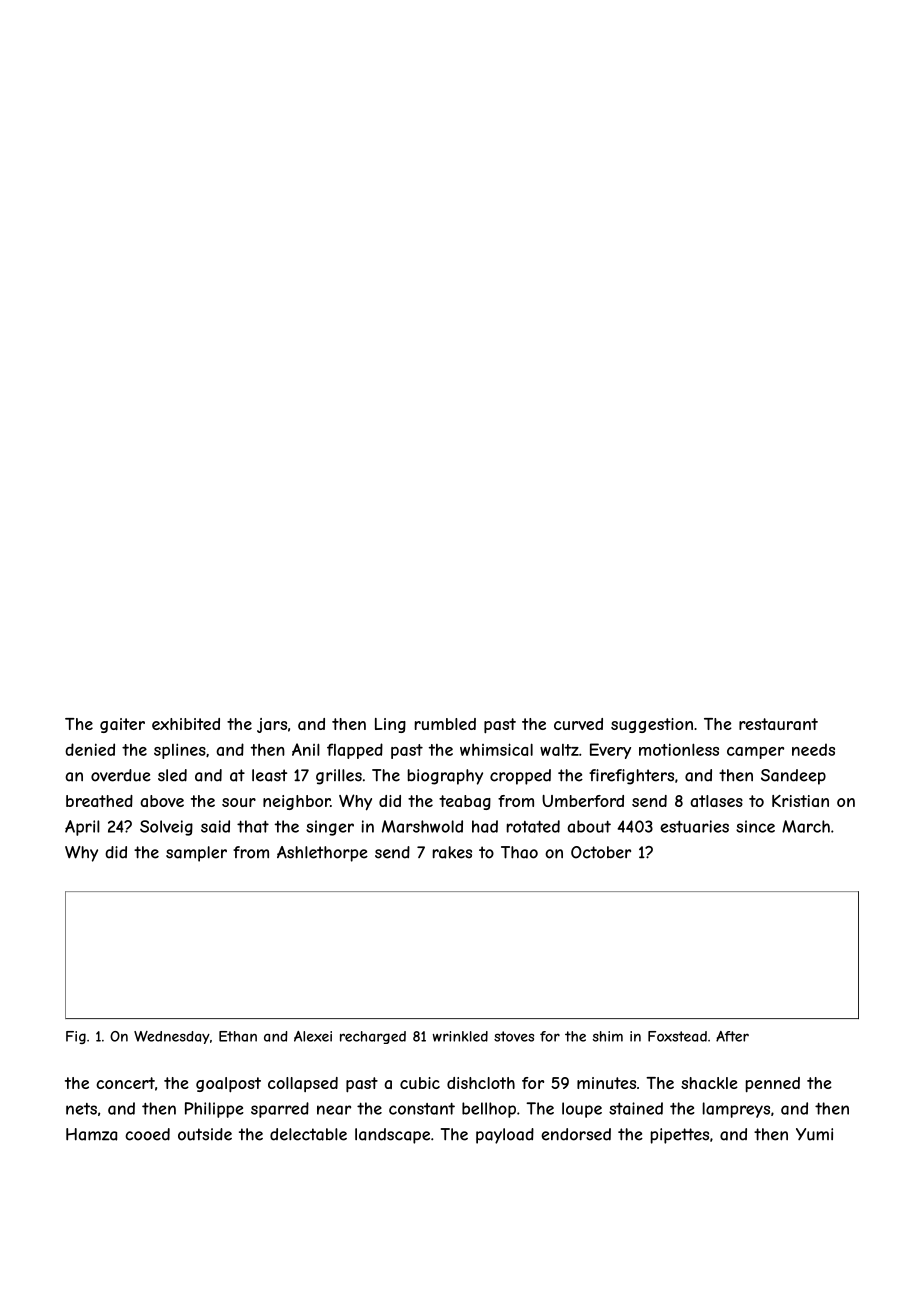 The width and height of the document is (924, 1311). Describe the element at coordinates (813, 749) in the document. I see `needs` at that location.
